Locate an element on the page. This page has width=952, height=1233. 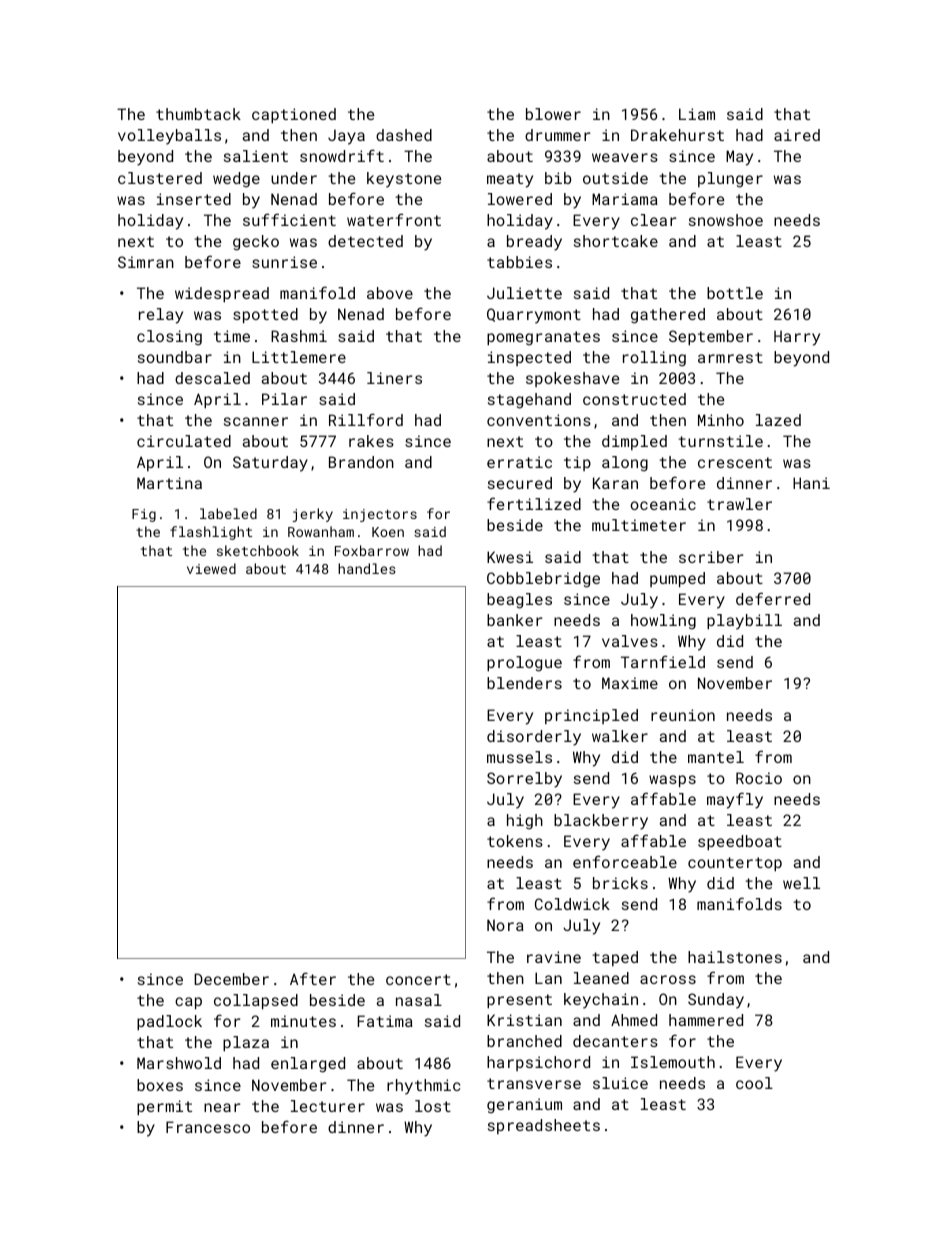
blenders is located at coordinates (524, 683).
